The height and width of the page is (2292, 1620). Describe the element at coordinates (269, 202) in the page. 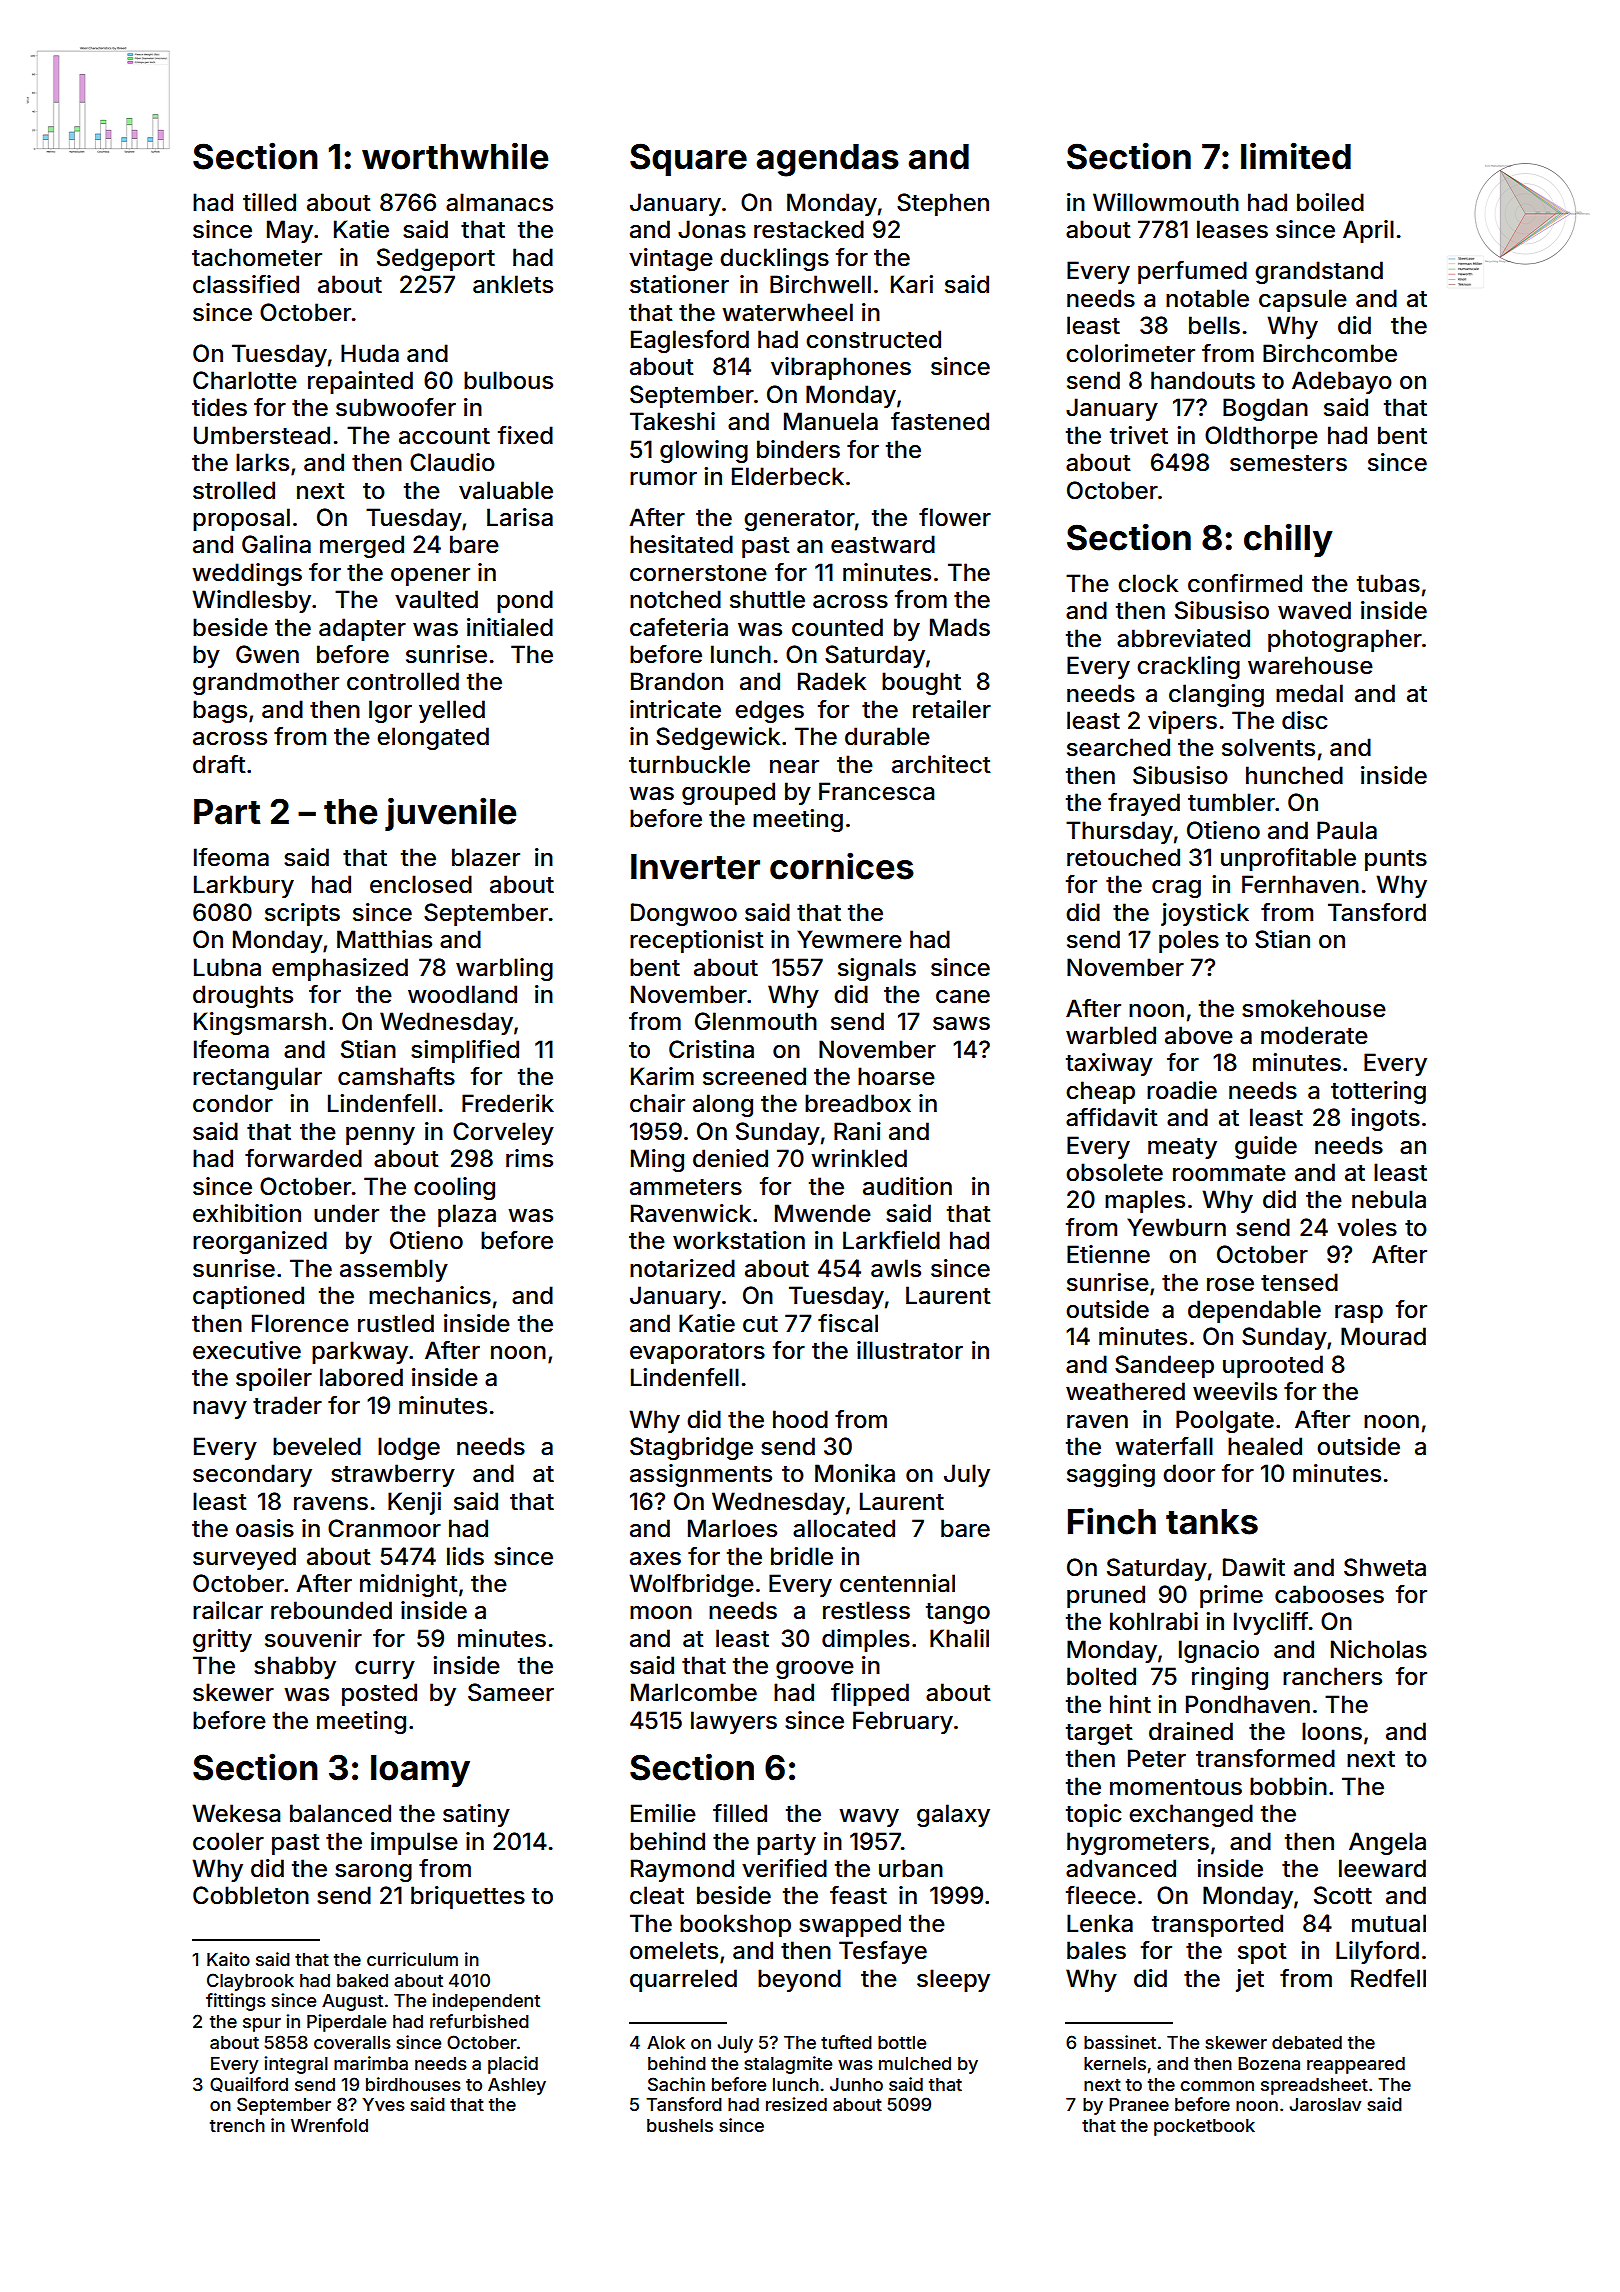

I see `tilled` at that location.
